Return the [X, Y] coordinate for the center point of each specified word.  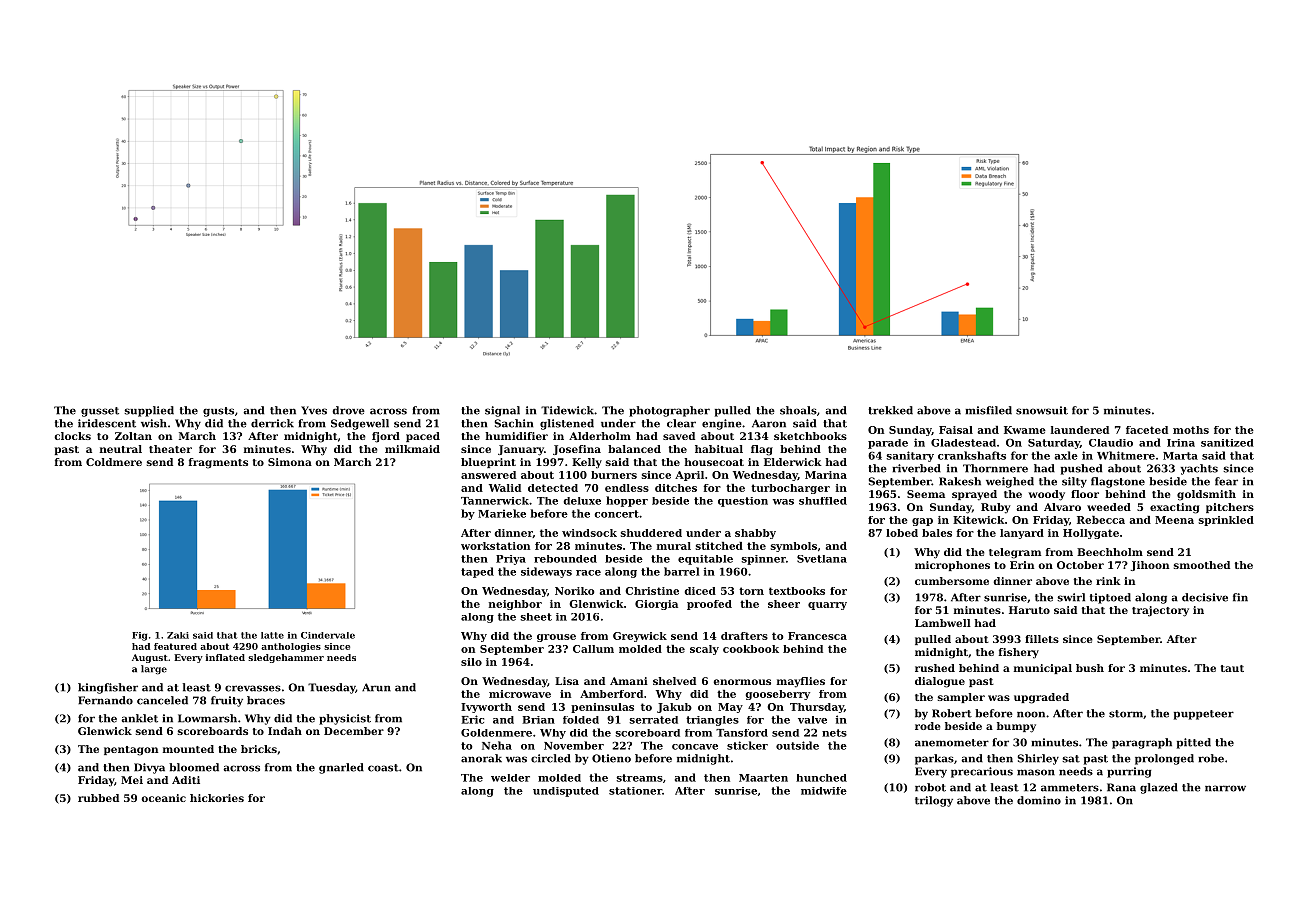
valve [812, 720]
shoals [798, 410]
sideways [546, 572]
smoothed [1202, 565]
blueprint [488, 463]
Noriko [574, 591]
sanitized [1227, 443]
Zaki [178, 635]
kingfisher [108, 688]
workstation [495, 546]
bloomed [194, 767]
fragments [218, 463]
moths [1191, 430]
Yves [314, 410]
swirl [1071, 597]
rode [928, 726]
